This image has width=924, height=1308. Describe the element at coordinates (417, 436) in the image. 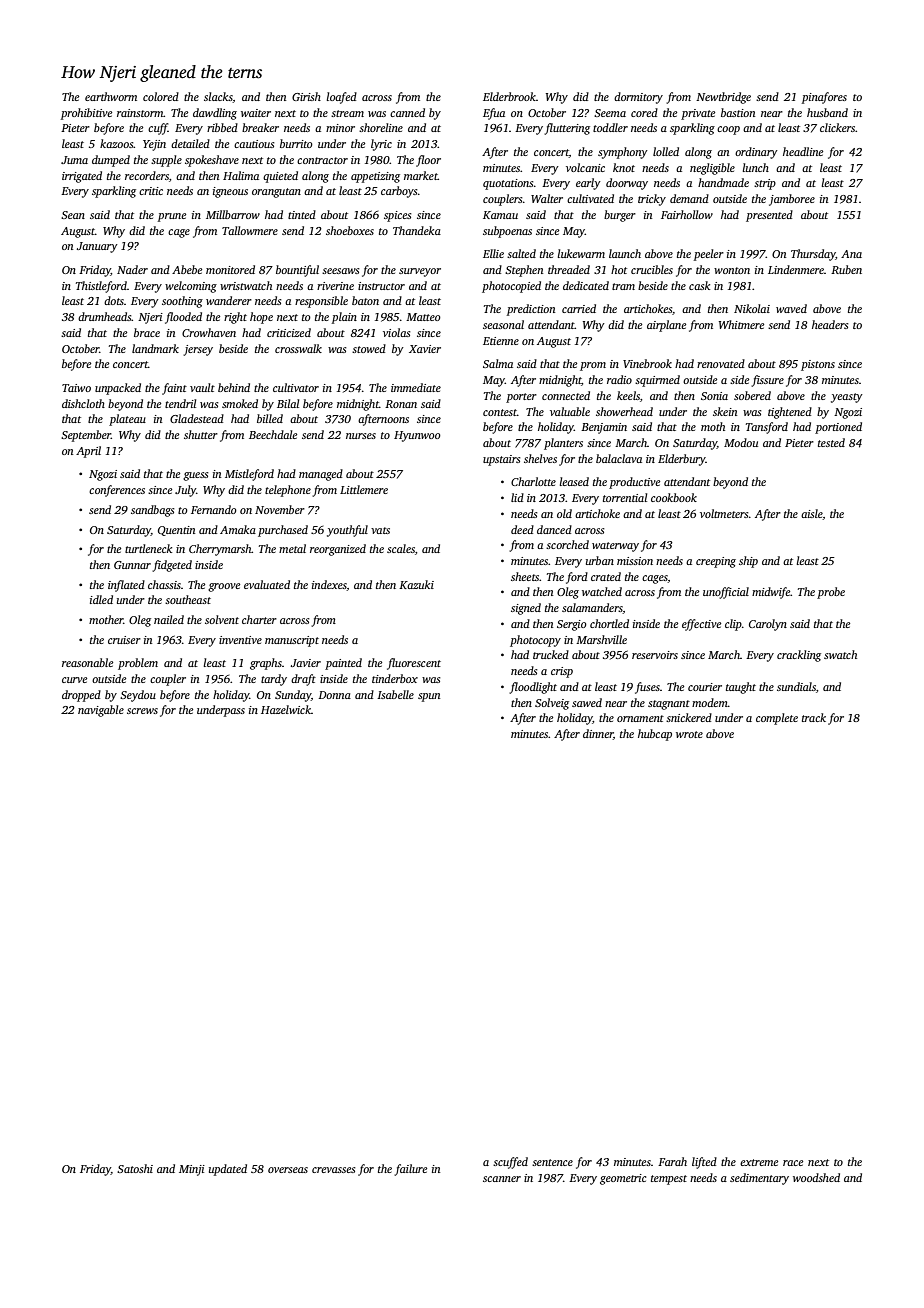

I see `Hyunwoo` at that location.
